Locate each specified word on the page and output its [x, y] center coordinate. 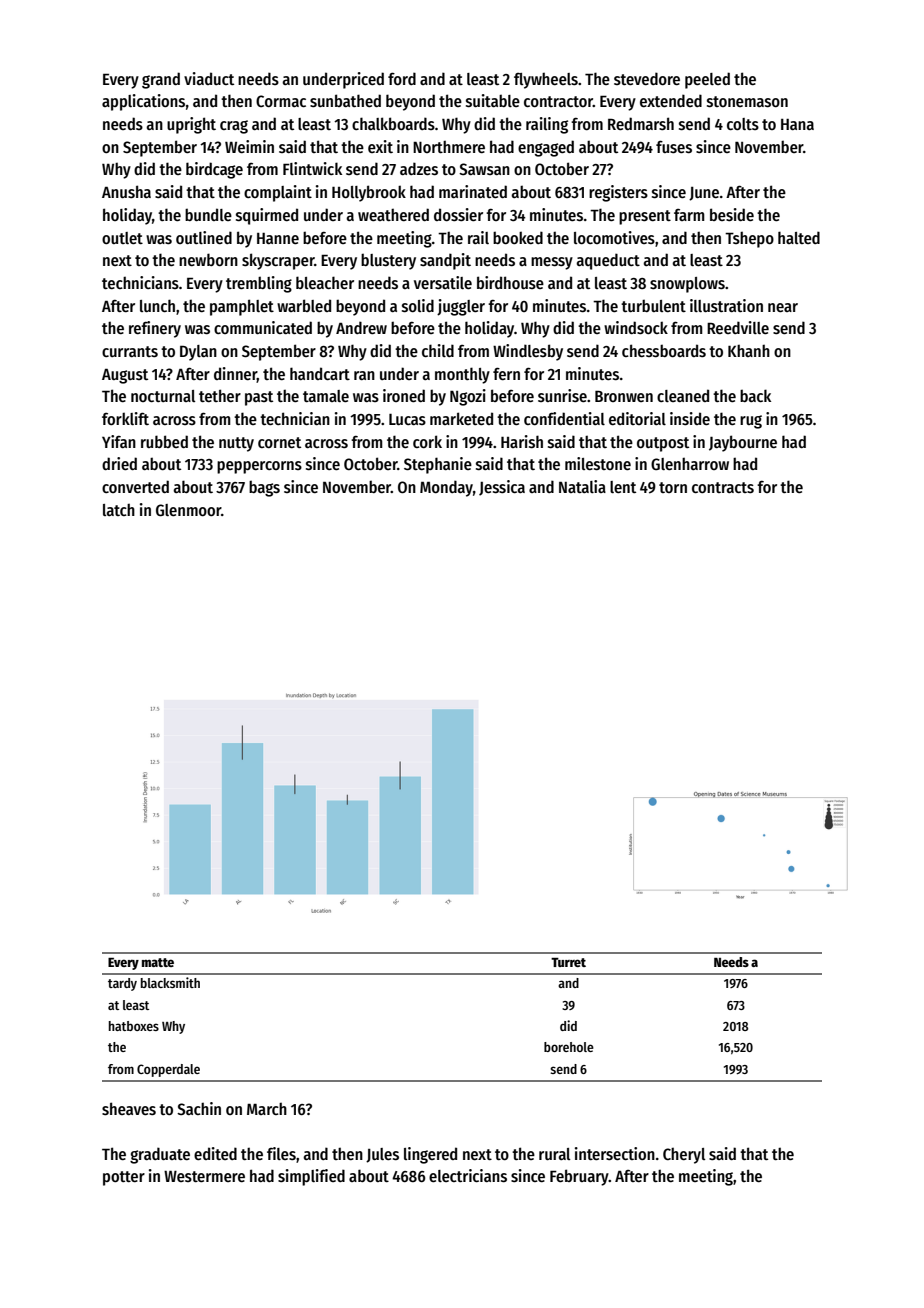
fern [506, 373]
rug [751, 422]
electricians [468, 1175]
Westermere [204, 1176]
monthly [462, 375]
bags [264, 488]
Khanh [749, 351]
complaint [278, 193]
